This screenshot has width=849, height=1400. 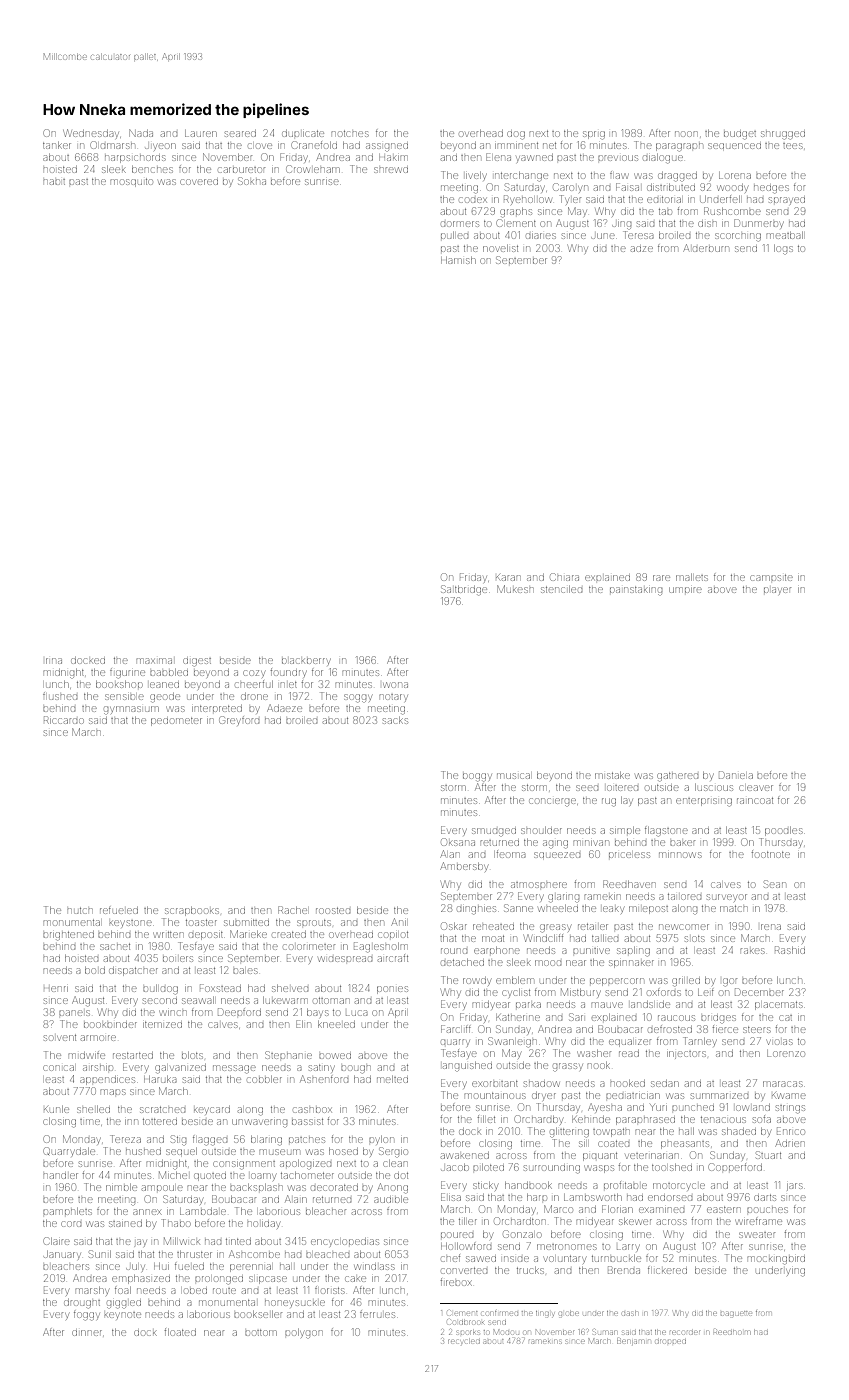 What do you see at coordinates (180, 1332) in the screenshot?
I see `floated` at bounding box center [180, 1332].
